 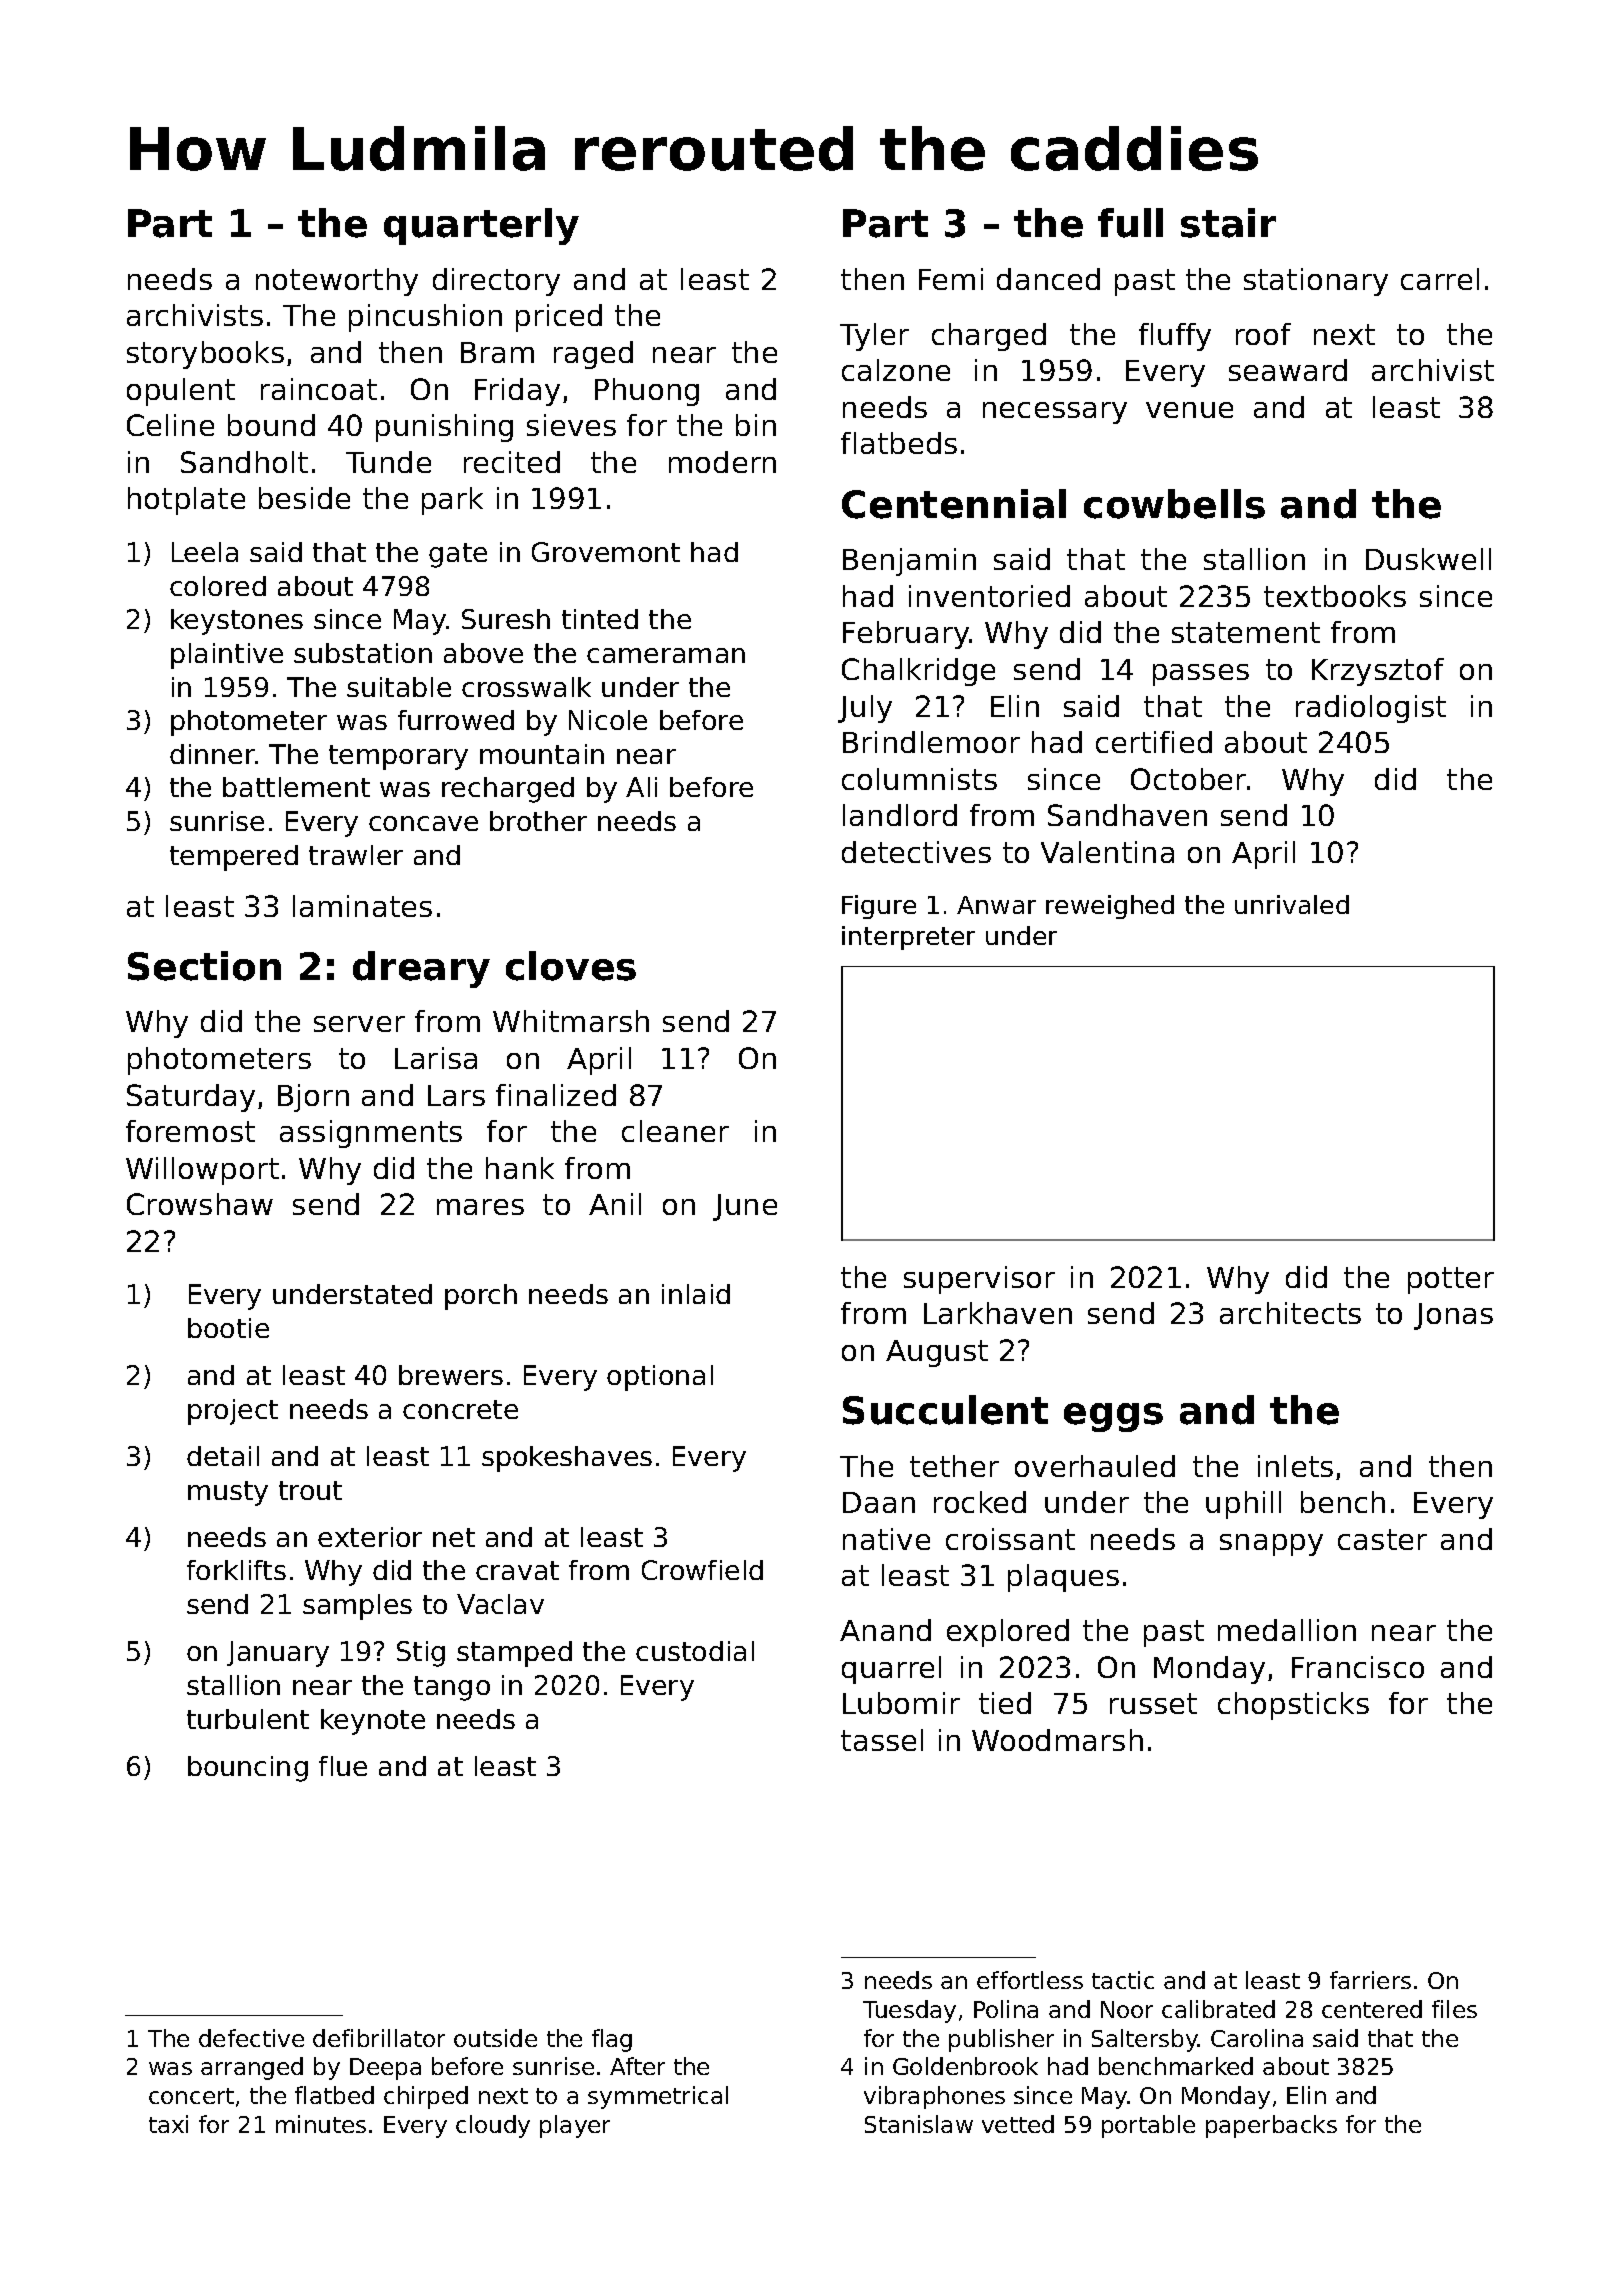 What do you see at coordinates (1148, 2126) in the document?
I see `portable` at bounding box center [1148, 2126].
